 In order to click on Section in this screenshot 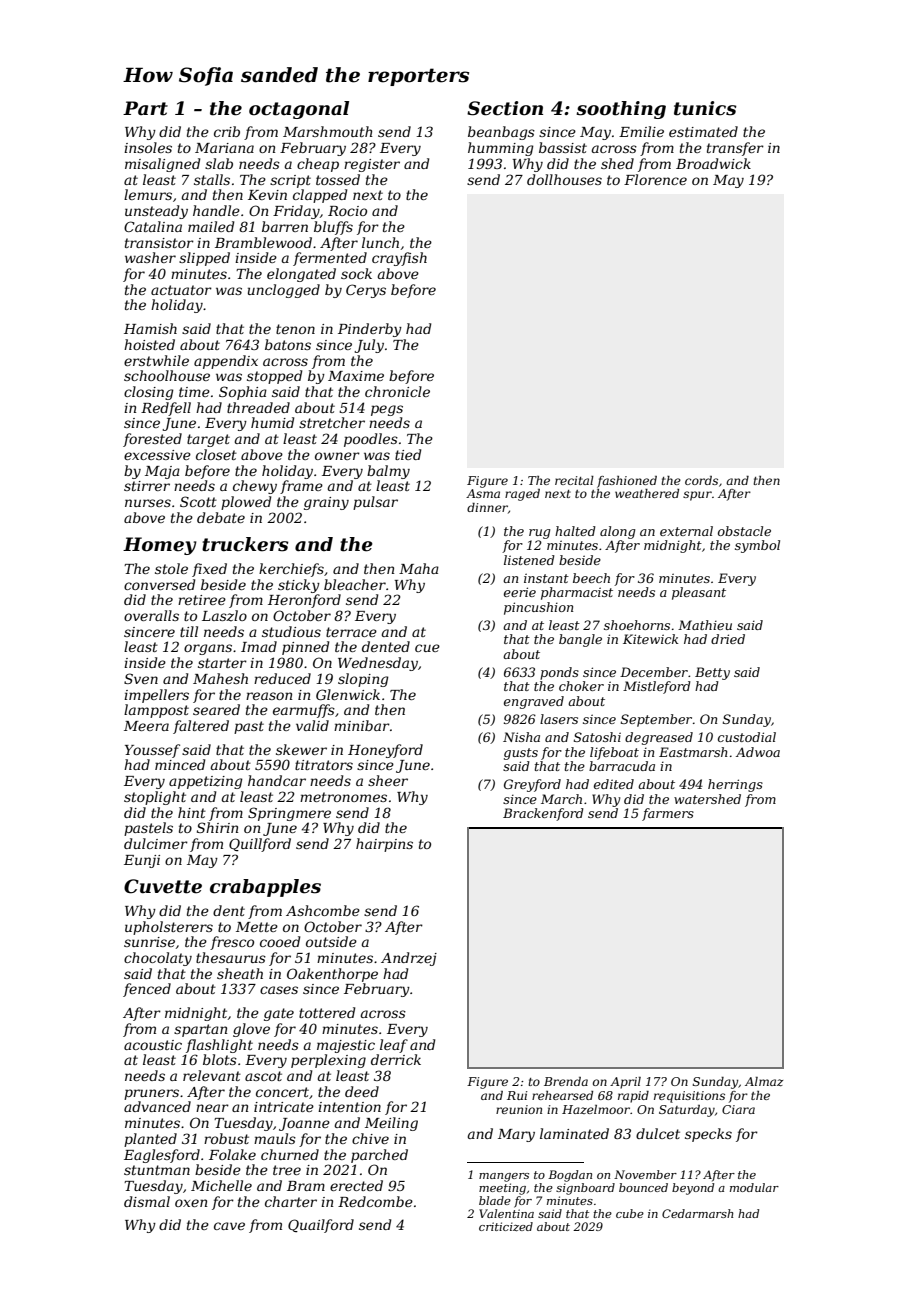, I will do `click(505, 108)`.
